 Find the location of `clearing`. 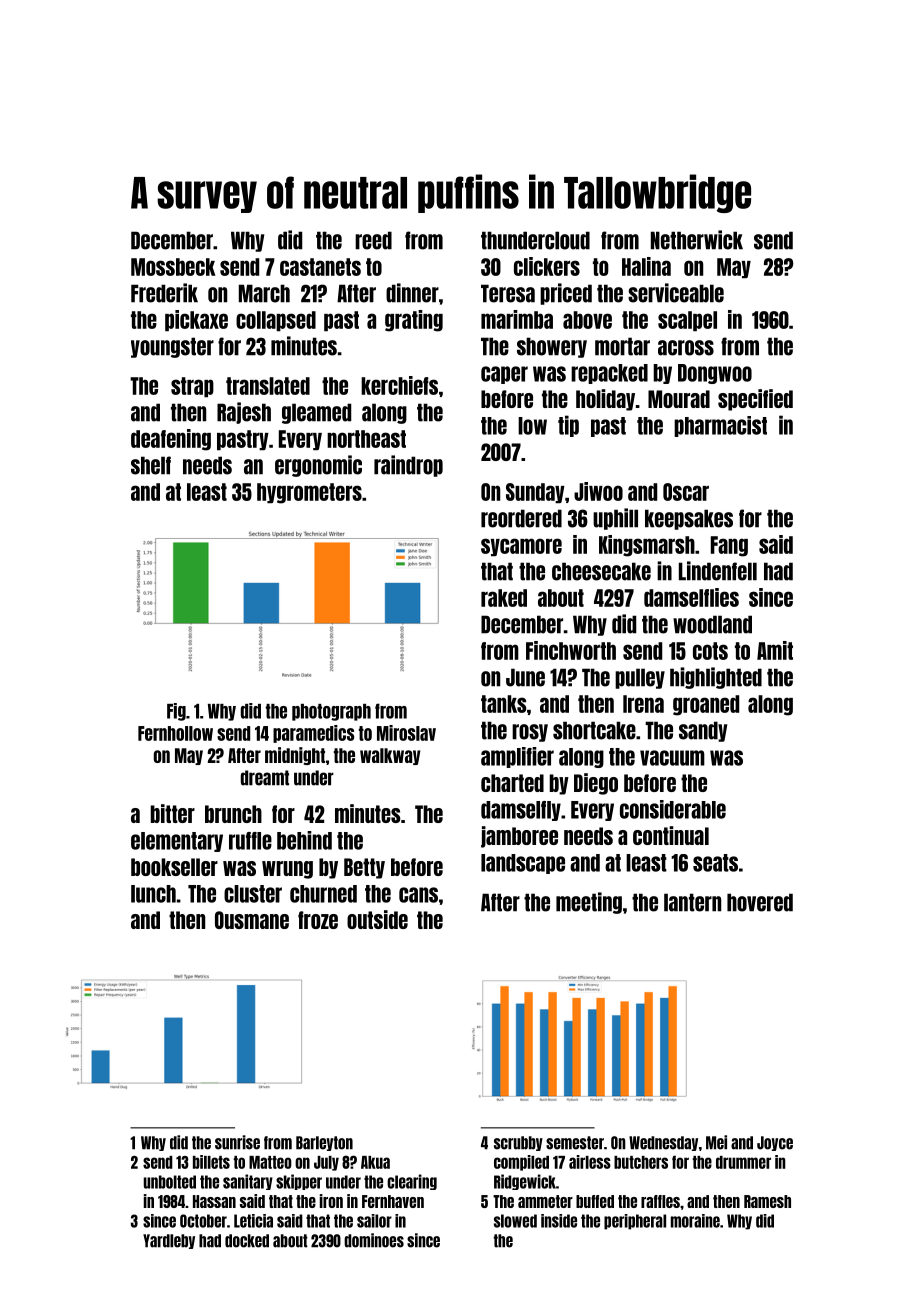

clearing is located at coordinates (412, 1182).
